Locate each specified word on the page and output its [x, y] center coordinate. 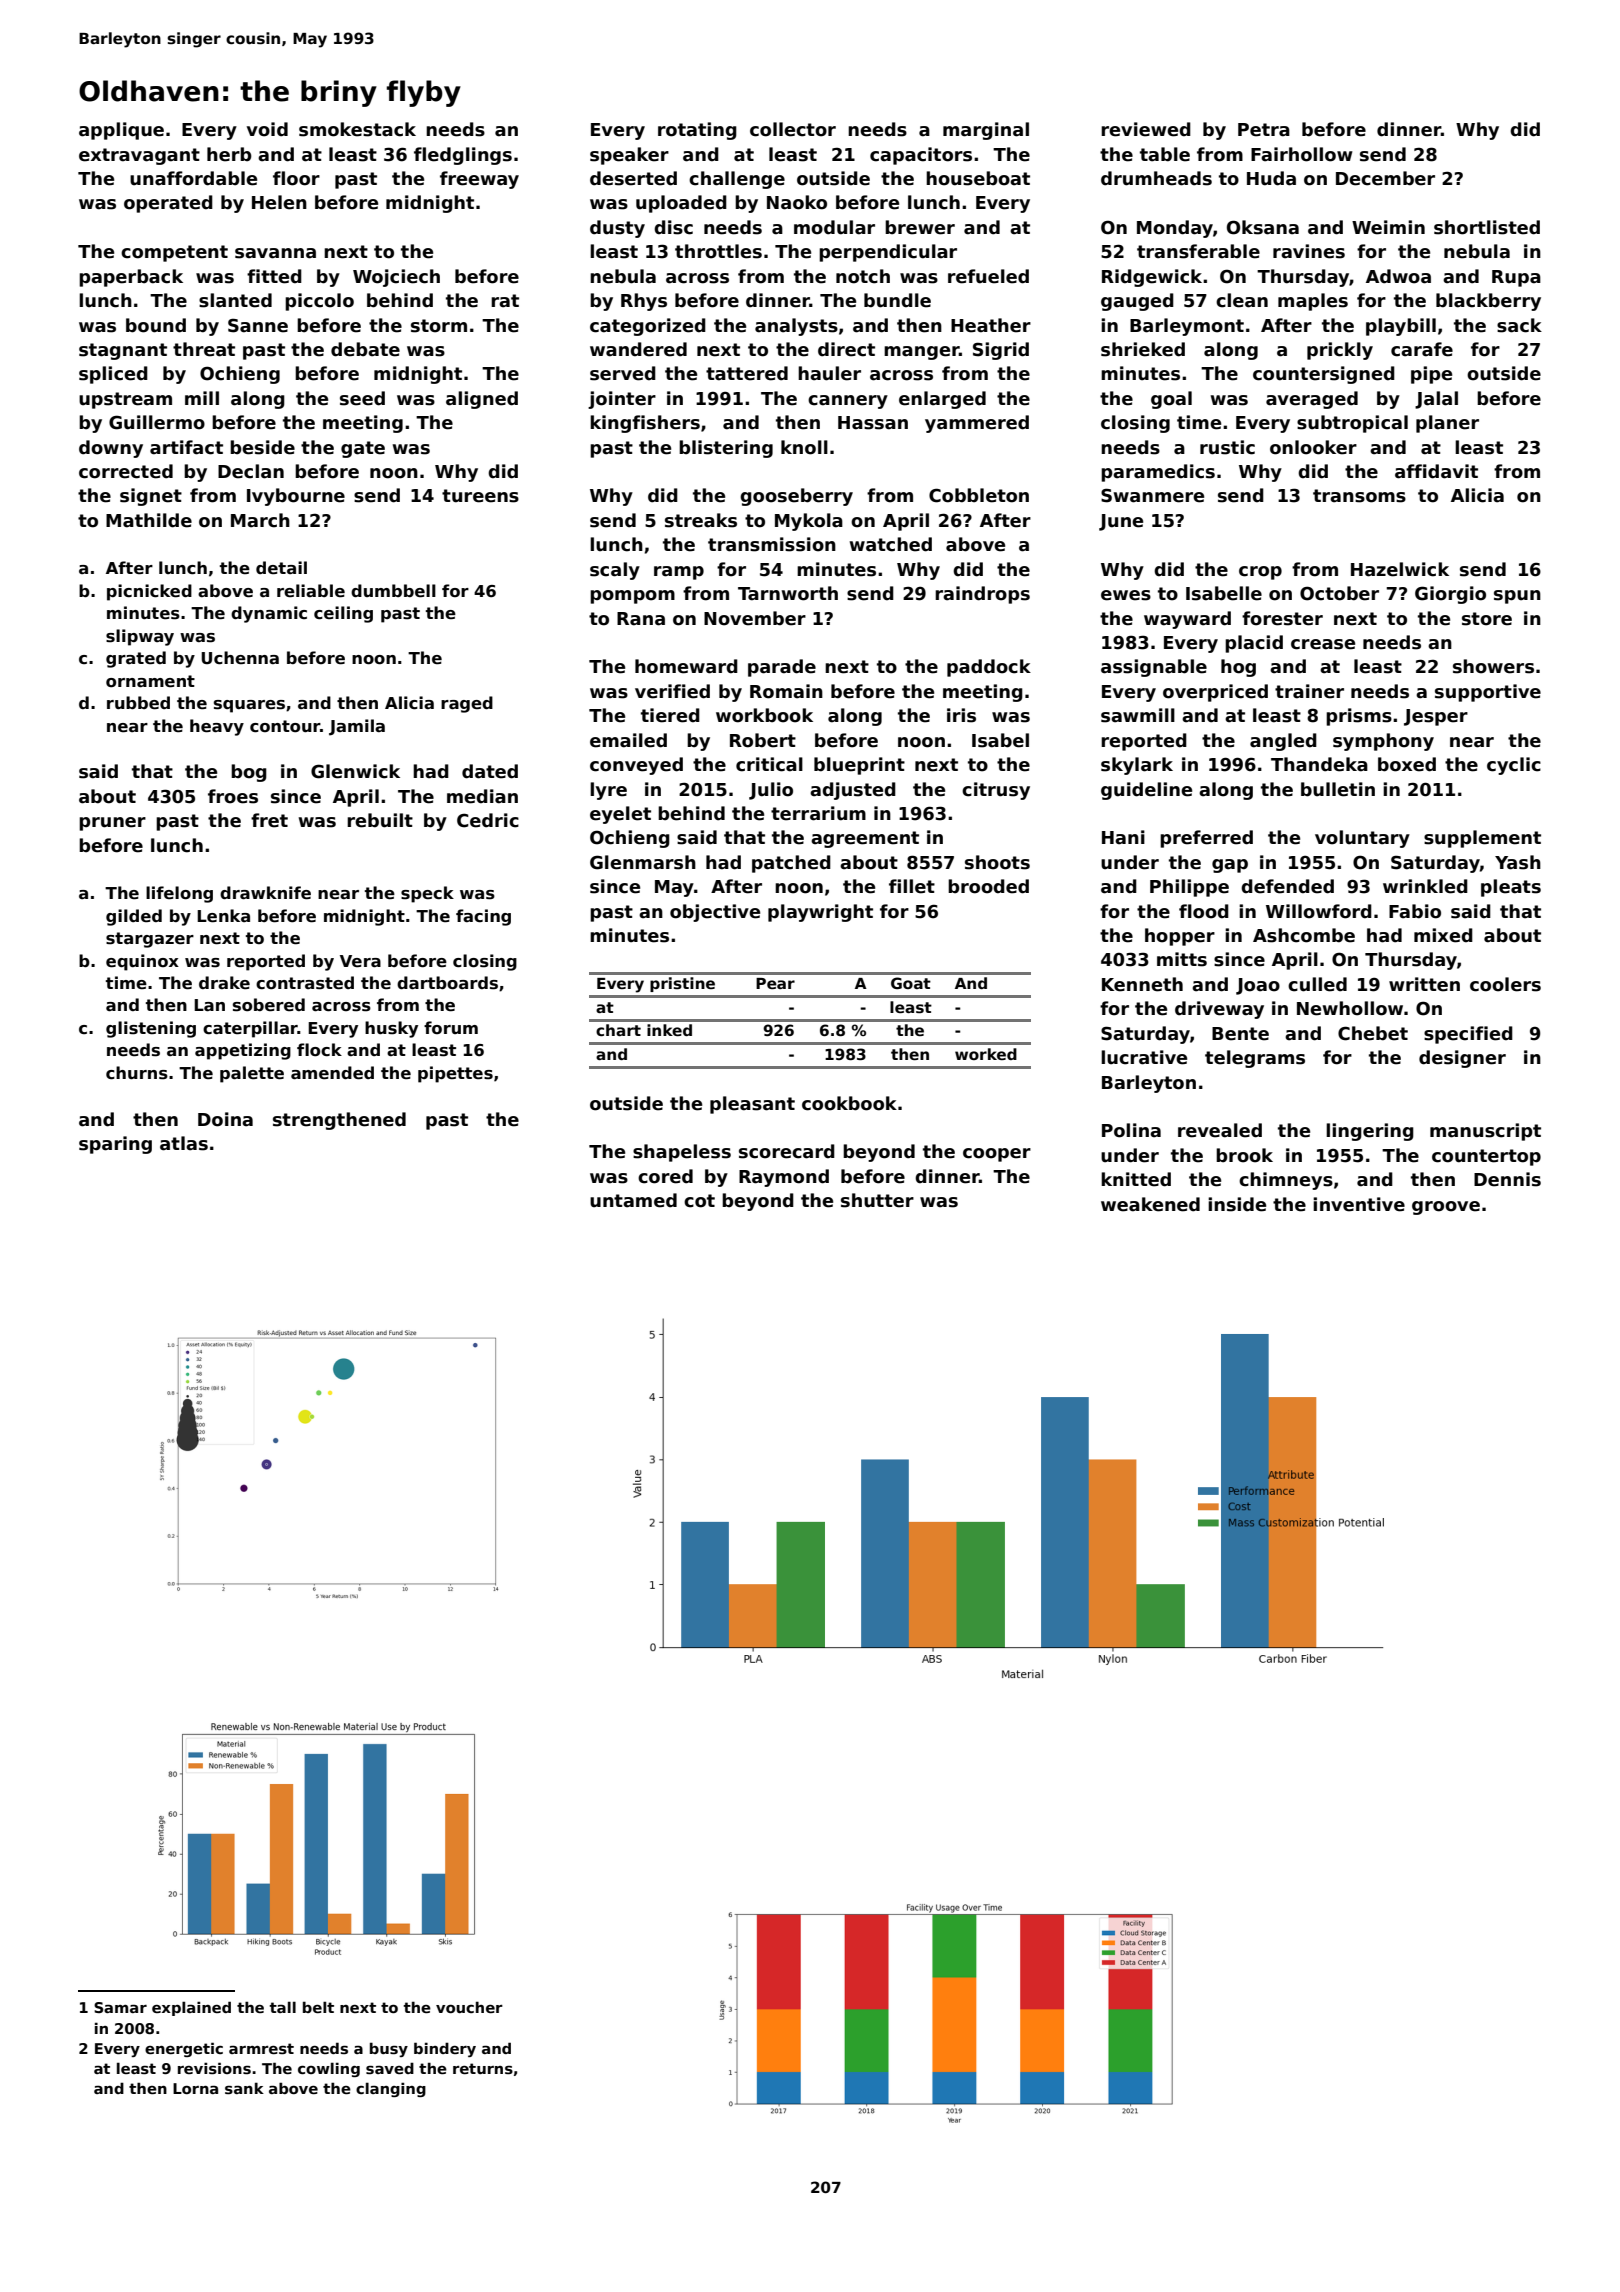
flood [1204, 911]
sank [244, 2088]
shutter [877, 1200]
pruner [112, 824]
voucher [469, 2007]
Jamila [357, 727]
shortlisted [1487, 227]
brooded [988, 886]
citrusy [996, 791]
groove [1446, 1208]
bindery [445, 2049]
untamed [633, 1200]
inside [1237, 1204]
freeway [479, 180]
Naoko [797, 202]
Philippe [1189, 888]
